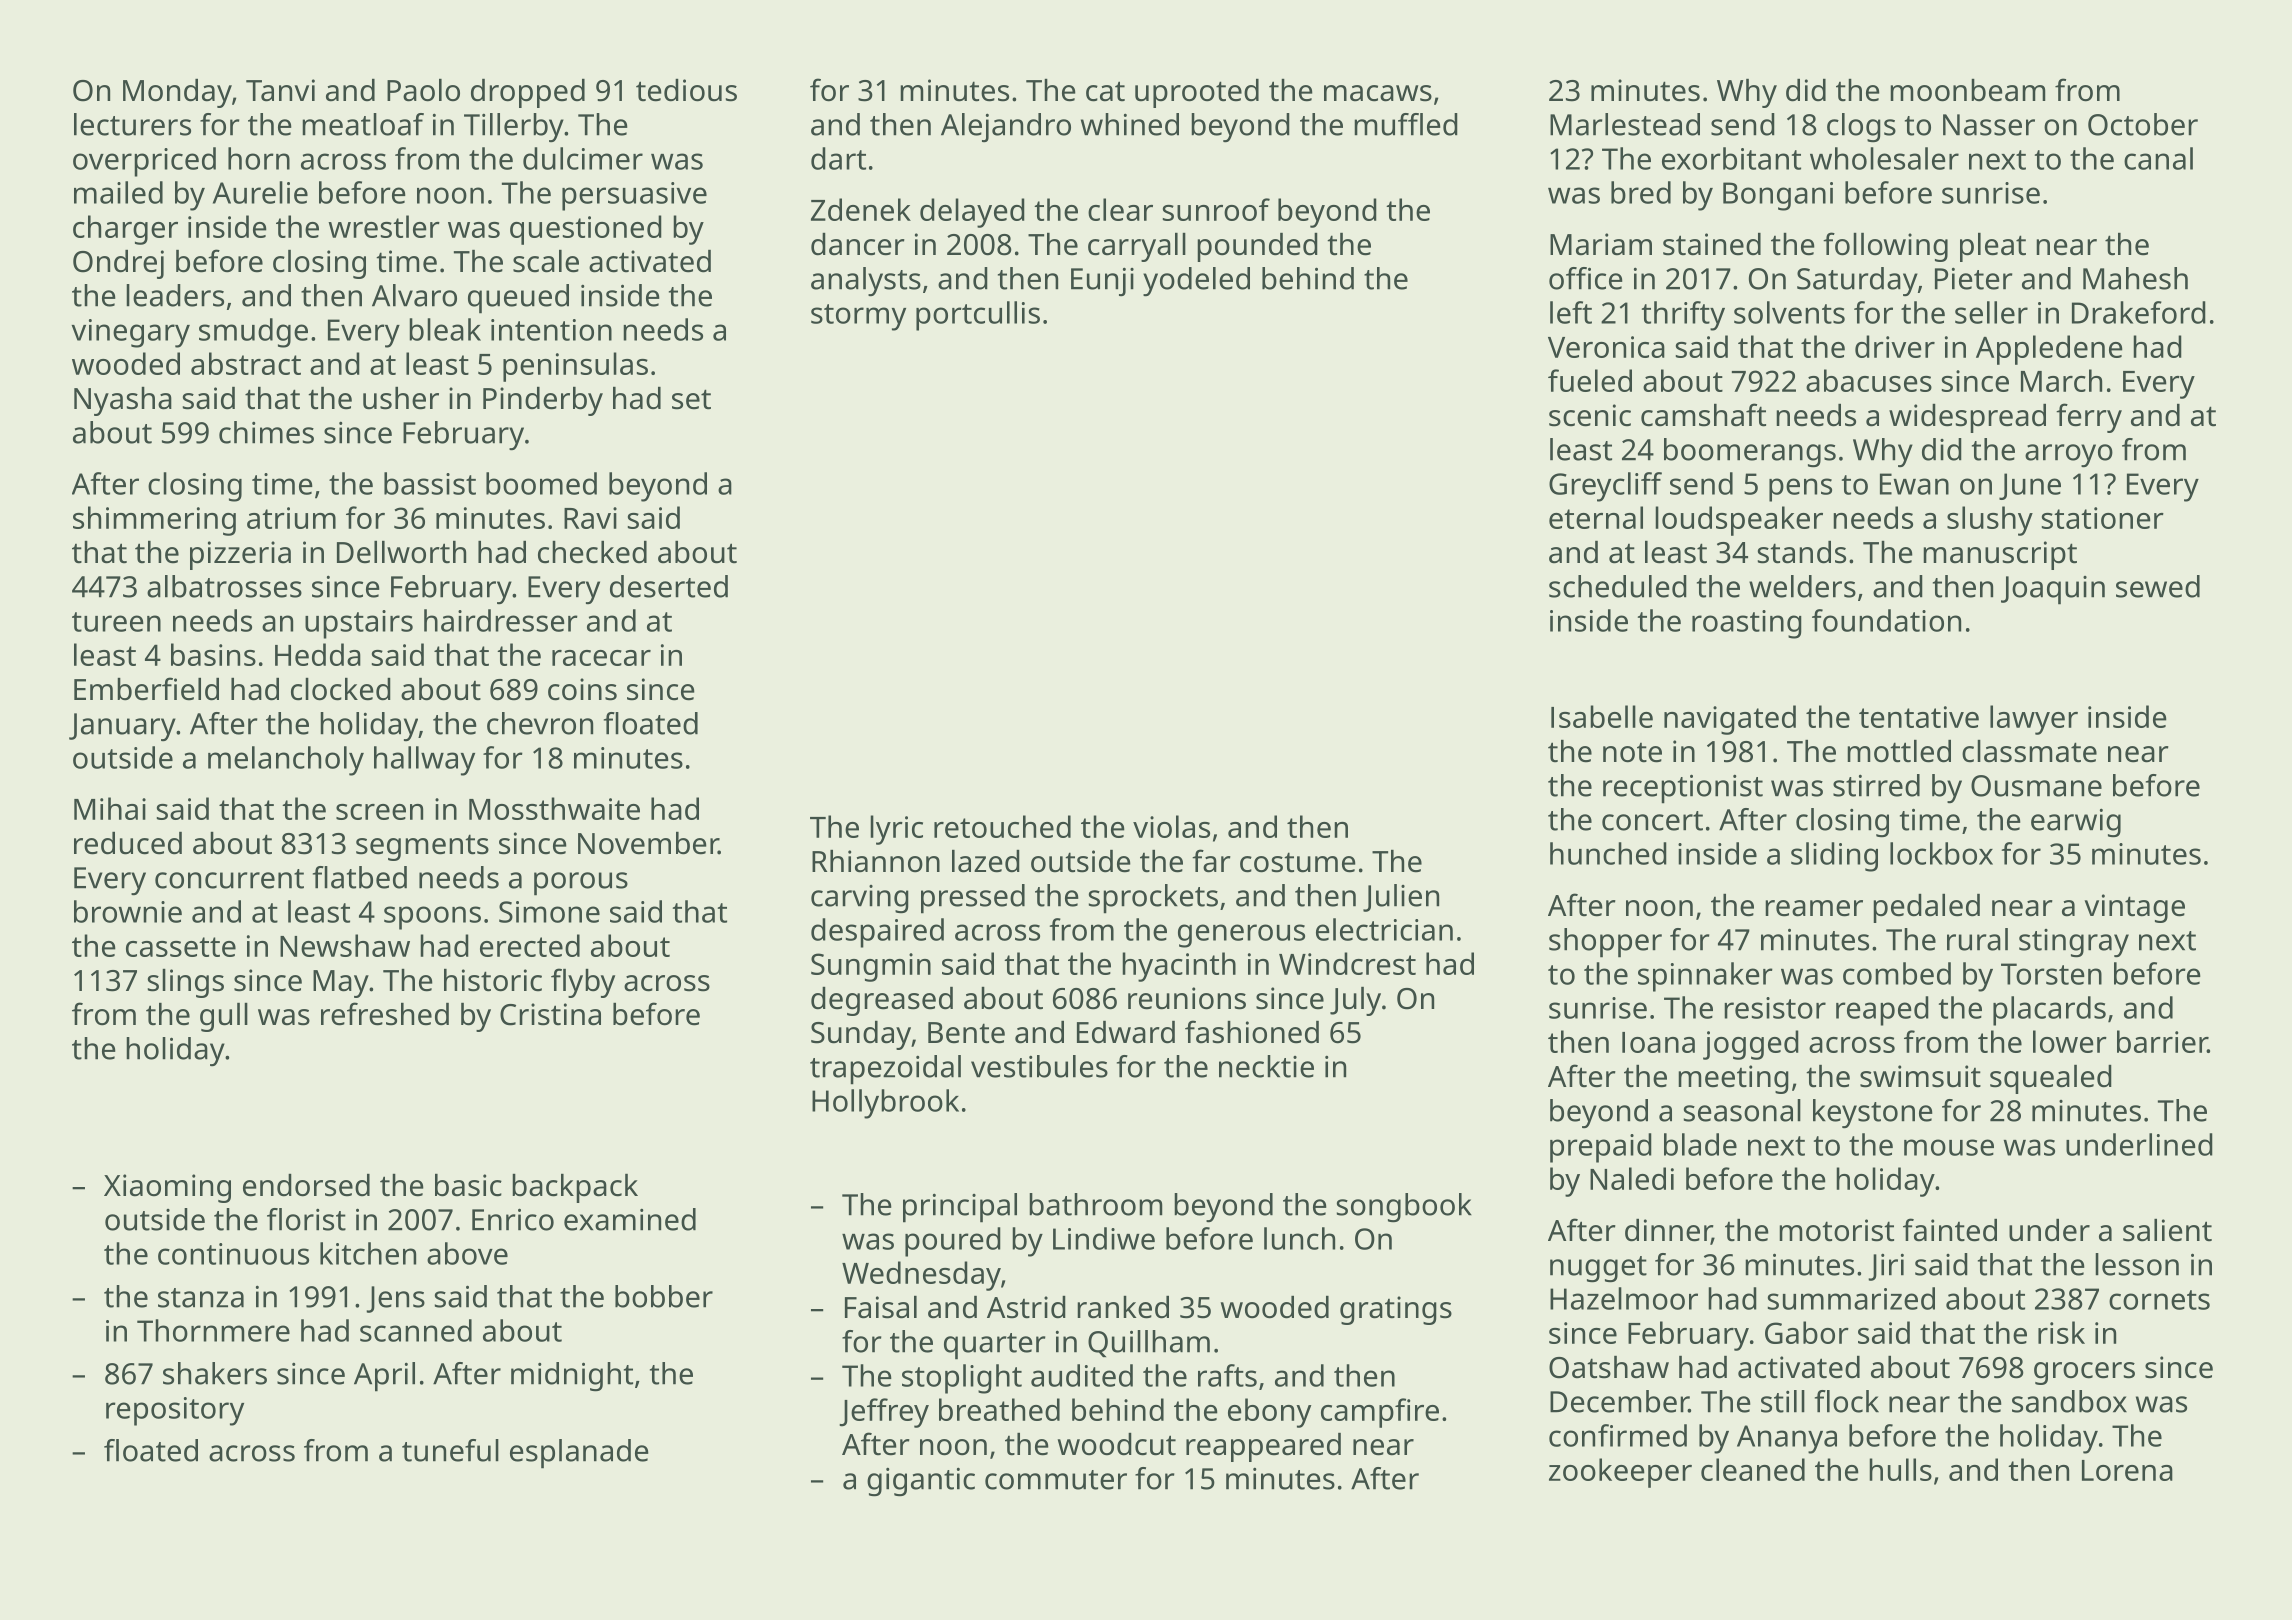 The height and width of the page is (1620, 2292). What do you see at coordinates (224, 1017) in the page?
I see `gull` at bounding box center [224, 1017].
